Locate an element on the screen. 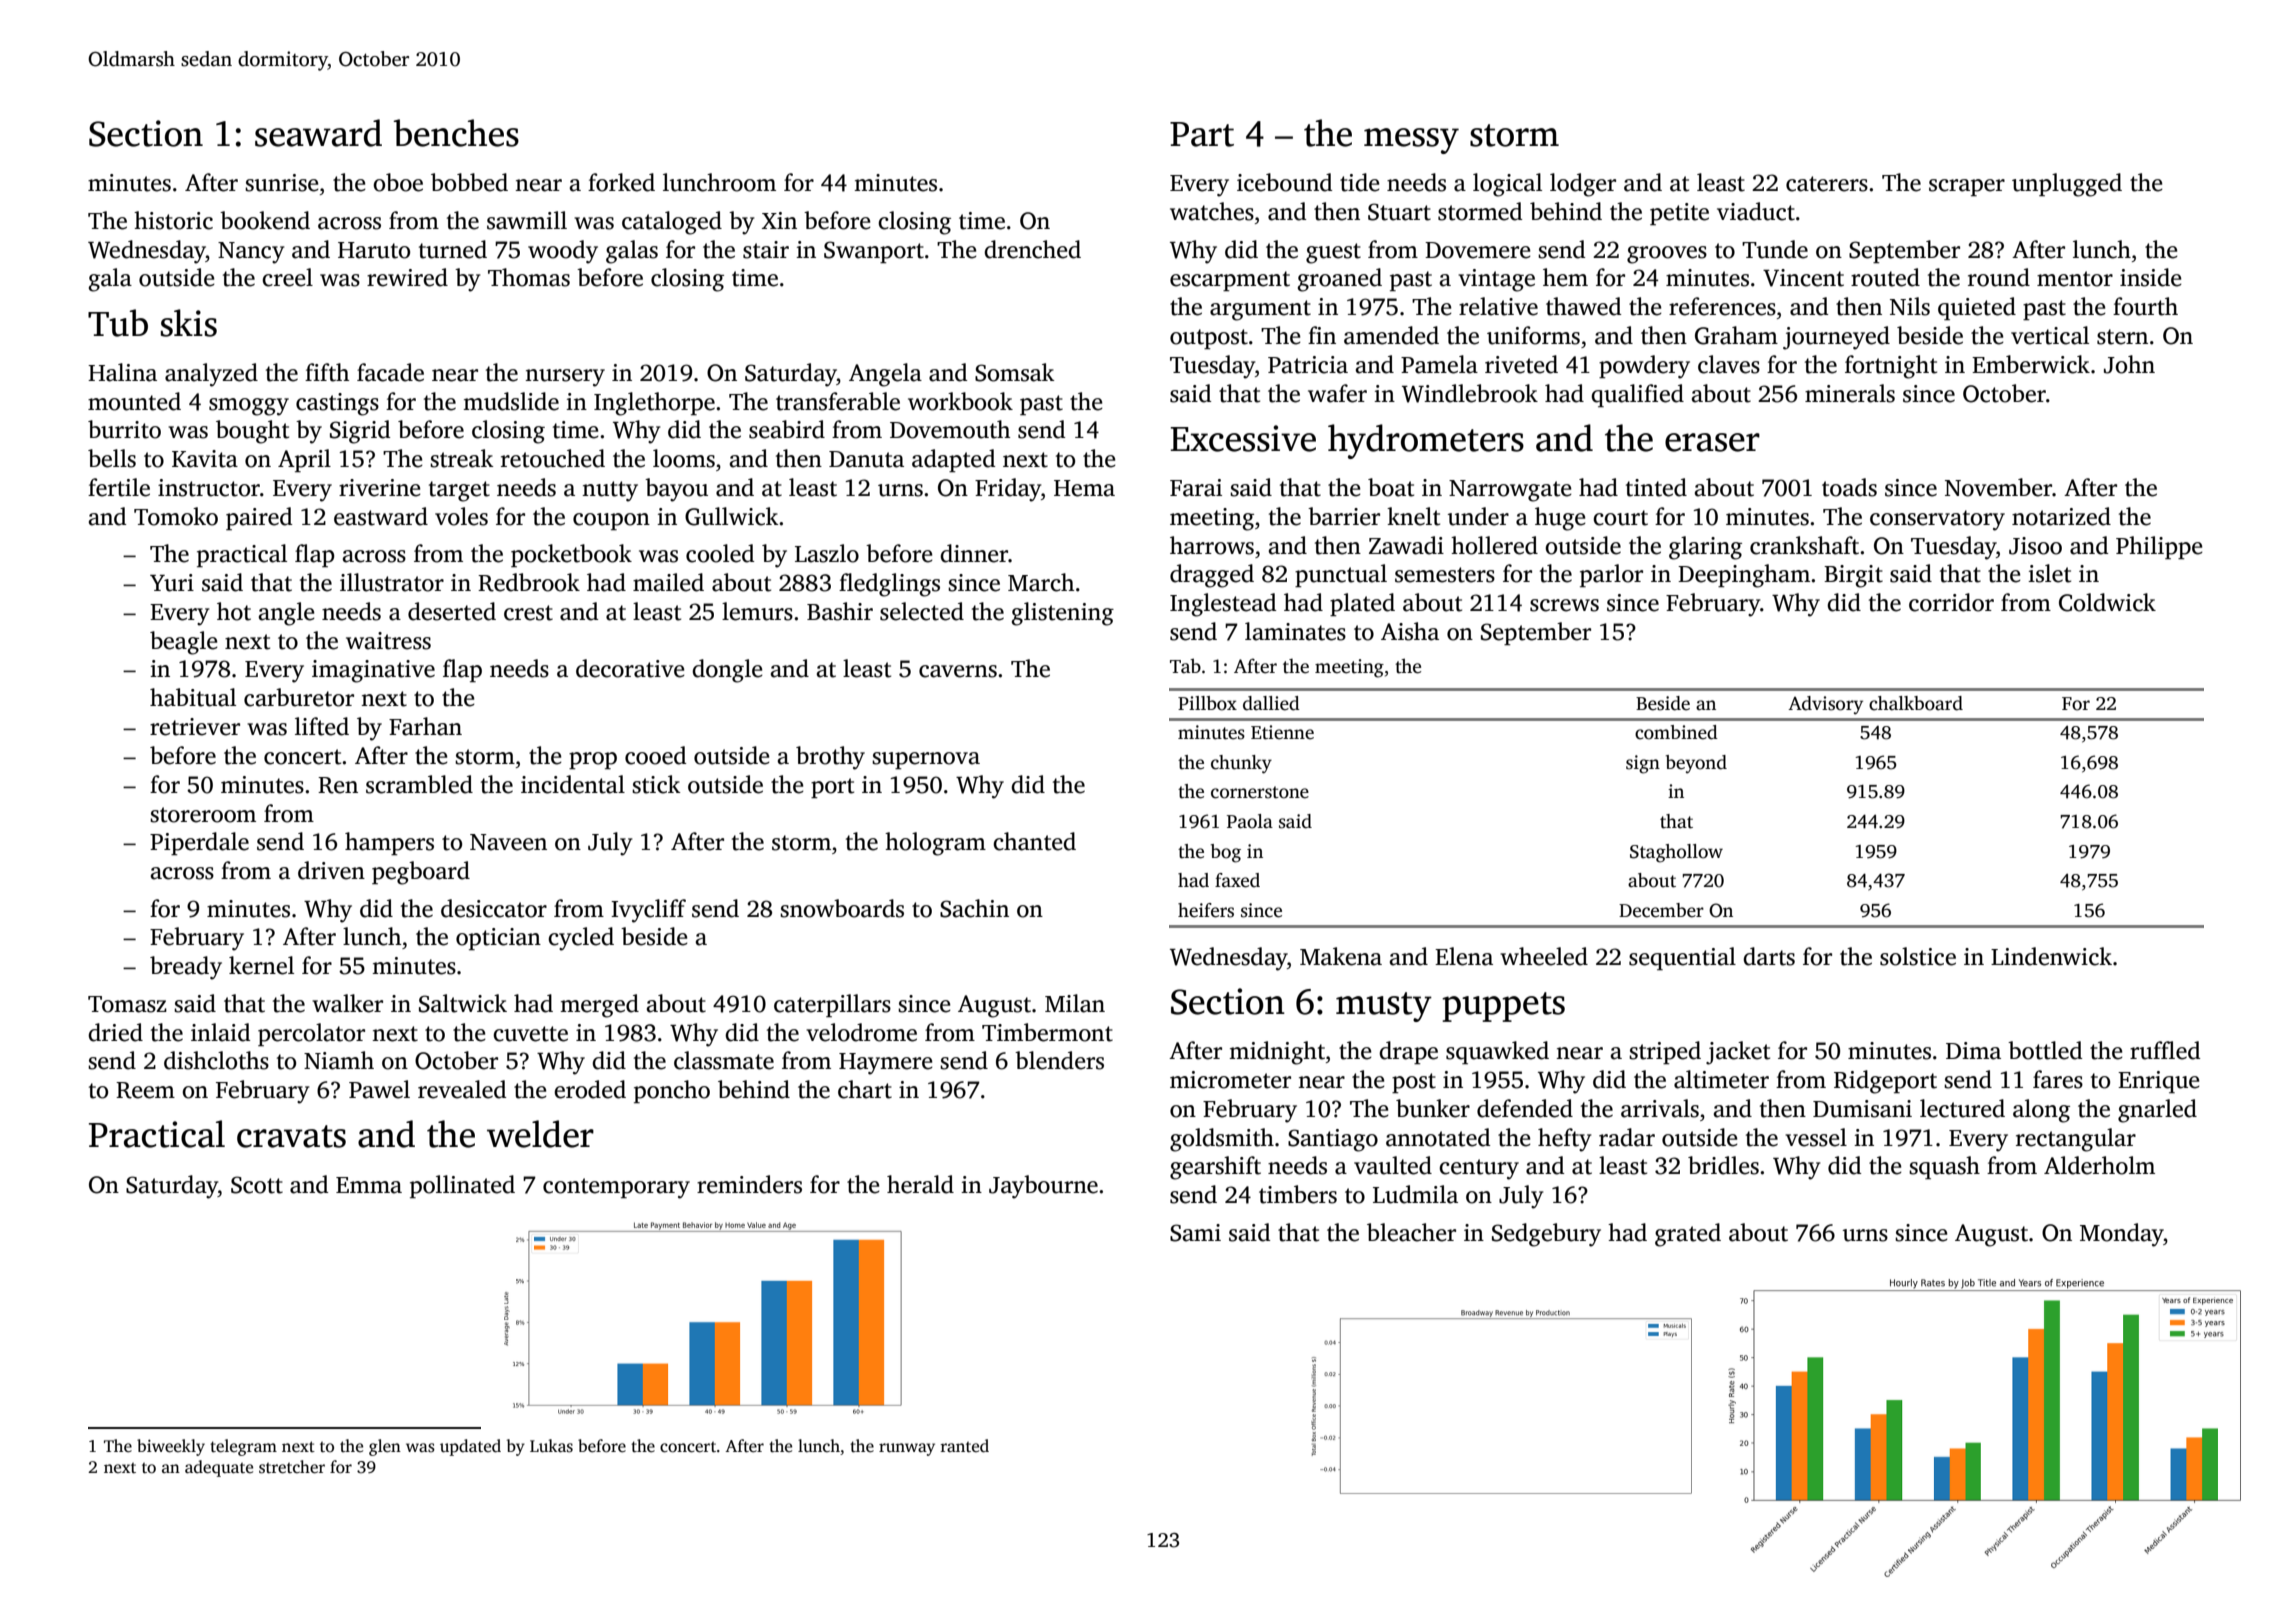  Coldwick is located at coordinates (2107, 602).
